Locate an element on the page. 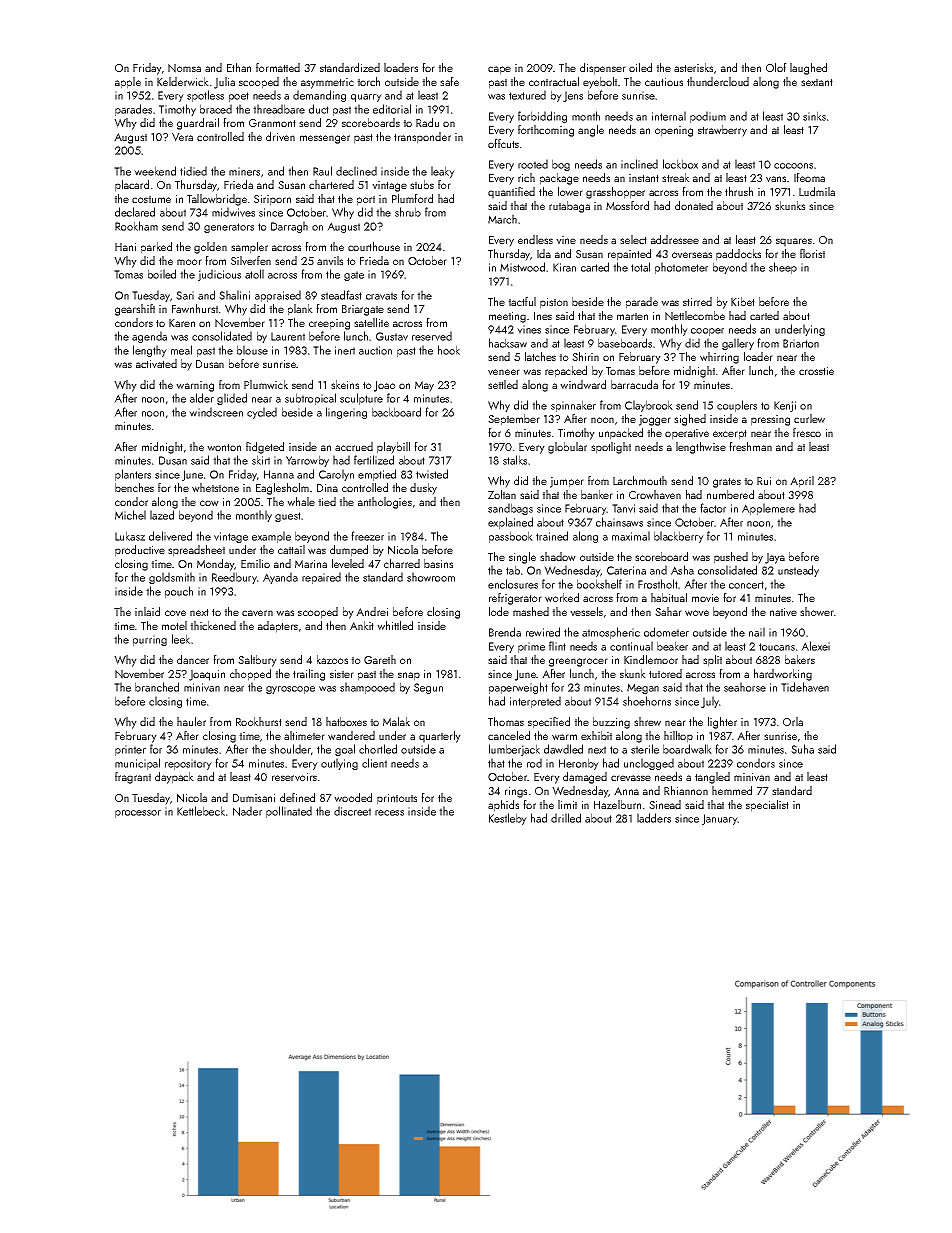 The width and height of the page is (952, 1233). baseboards is located at coordinates (625, 343).
